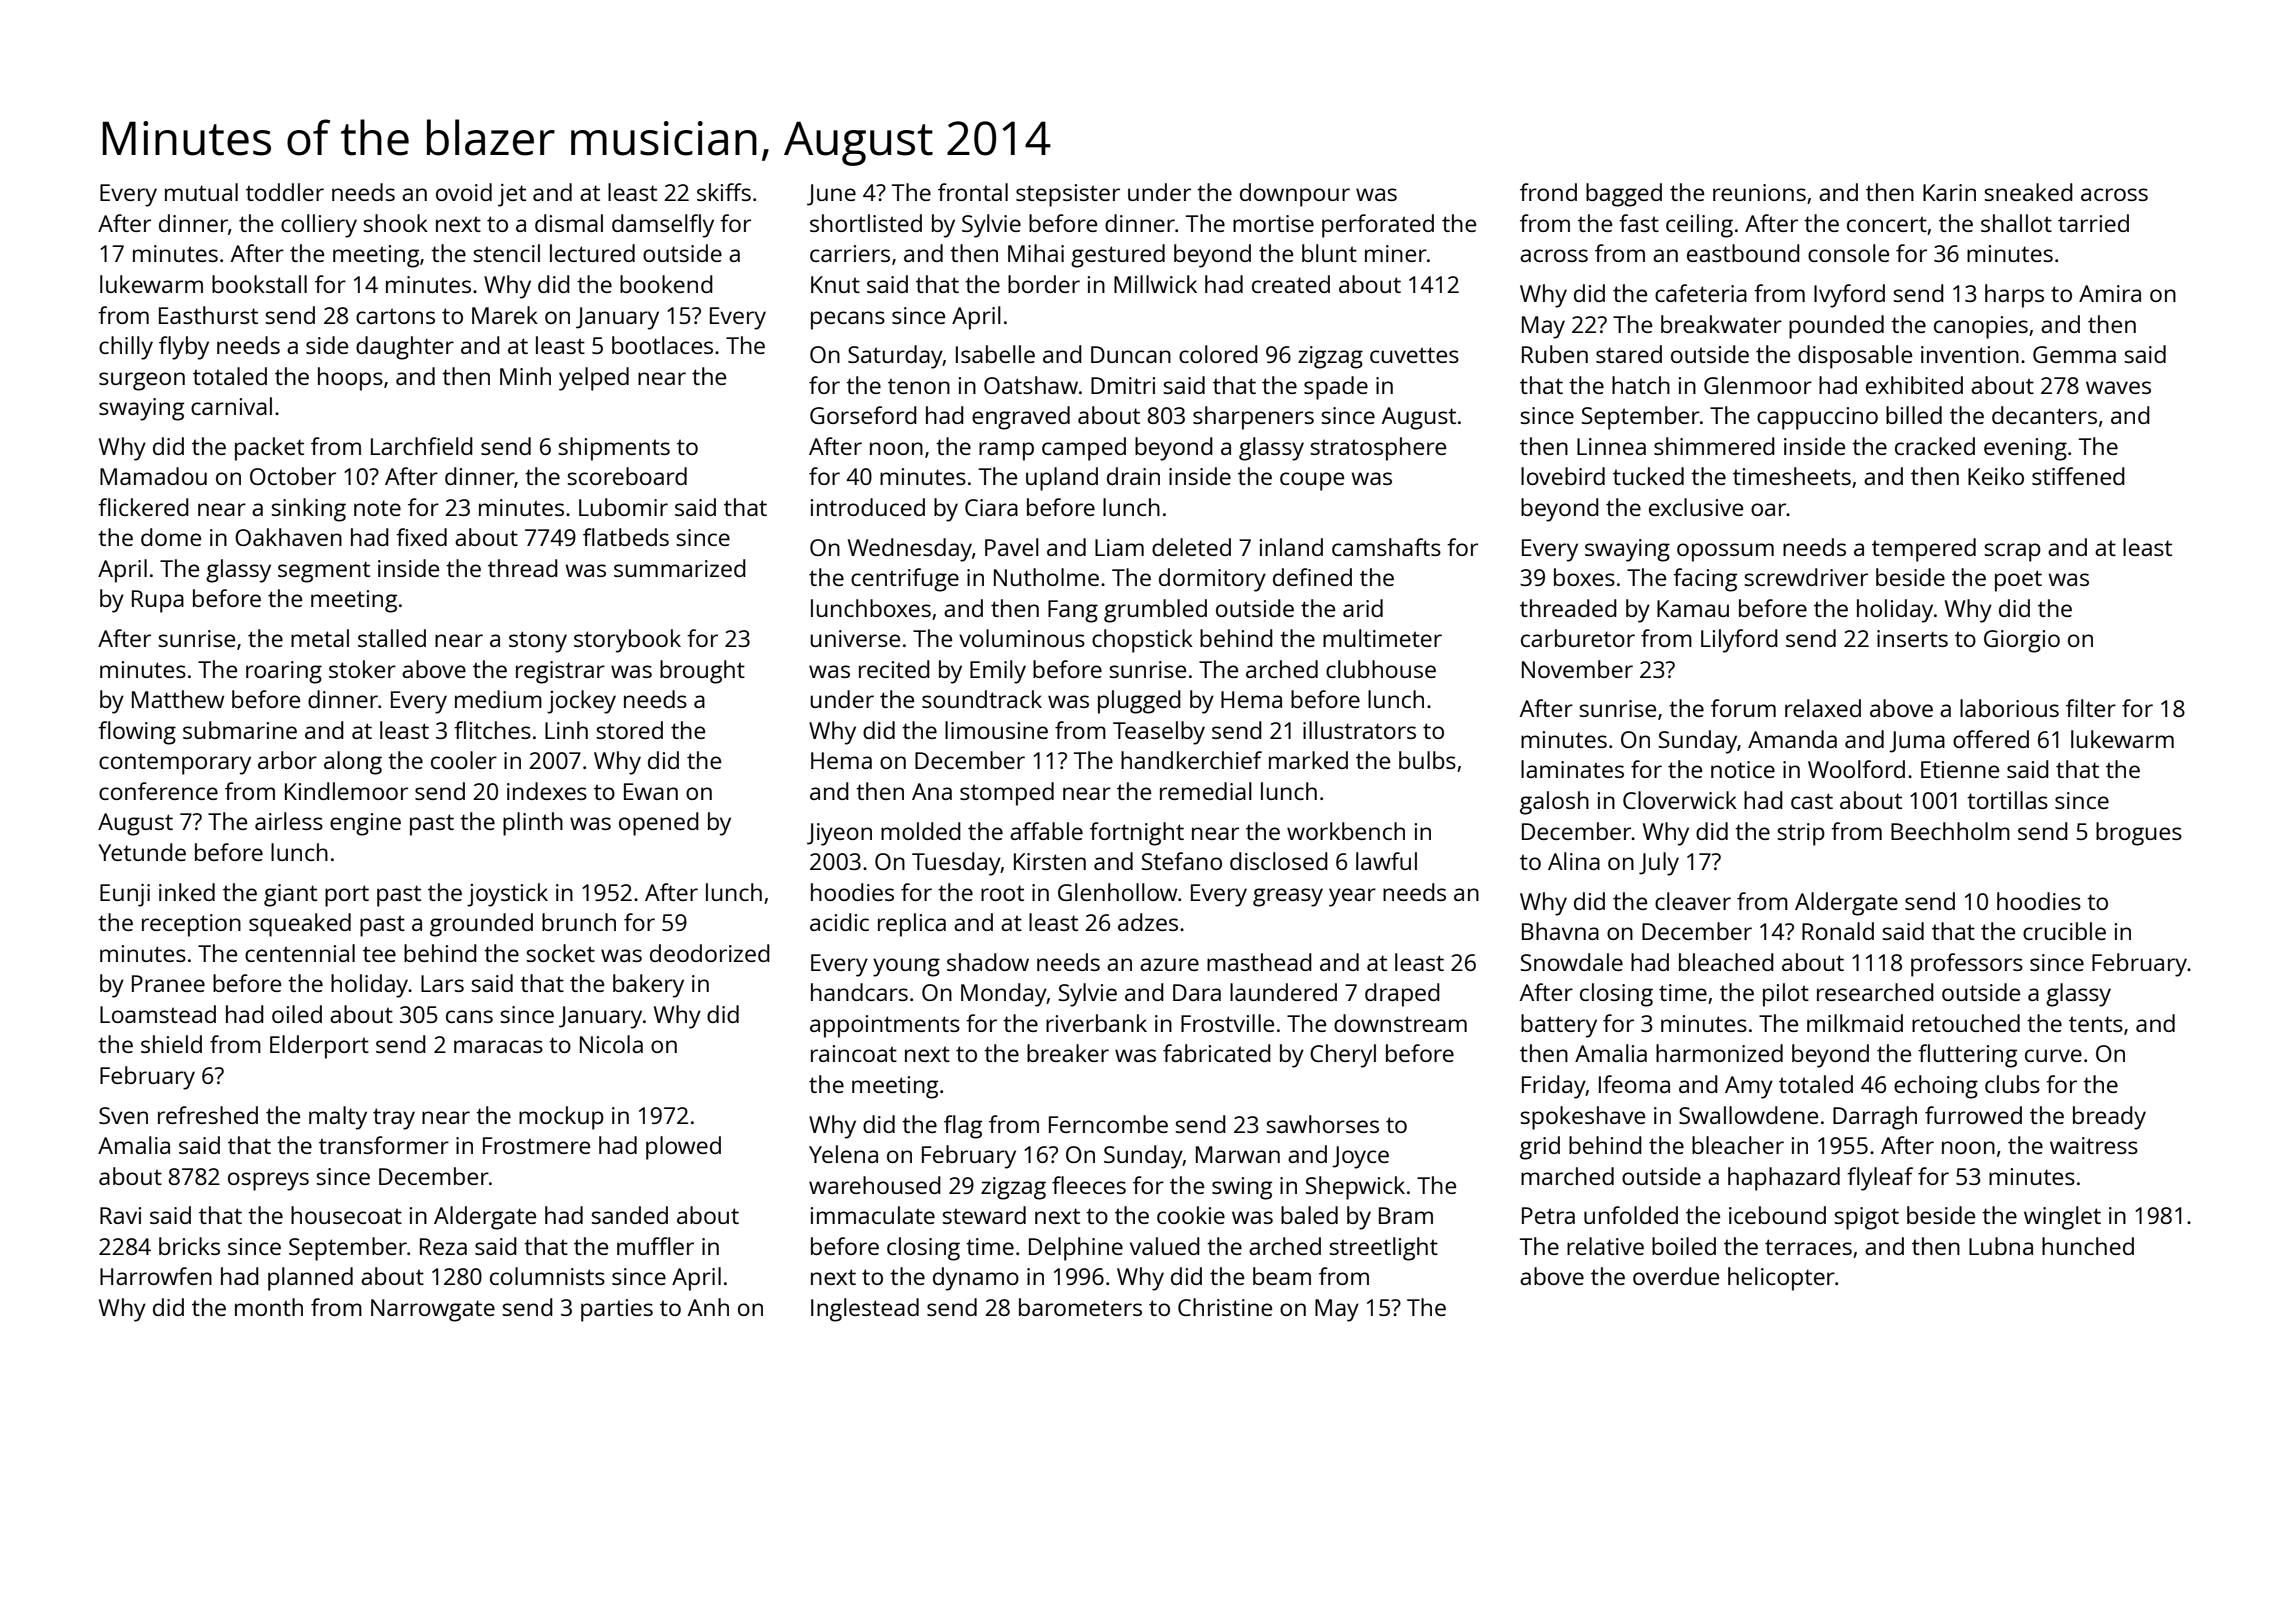 The width and height of the screenshot is (2292, 1620). Describe the element at coordinates (1022, 638) in the screenshot. I see `voluminous` at that location.
